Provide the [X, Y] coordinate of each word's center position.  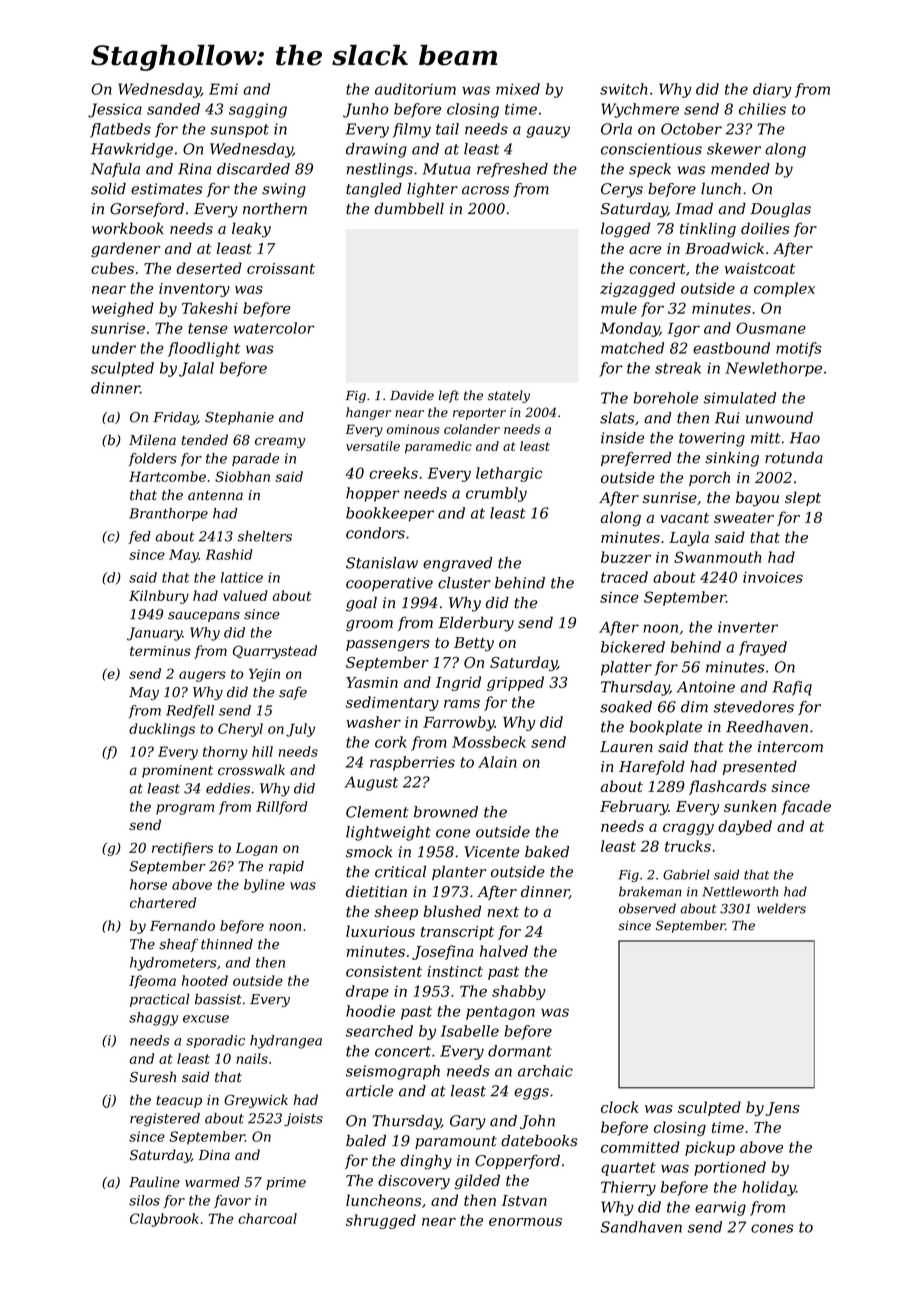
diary [772, 90]
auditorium [415, 89]
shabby [519, 992]
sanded [173, 109]
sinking [732, 459]
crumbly [496, 494]
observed [647, 908]
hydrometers [173, 964]
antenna [215, 495]
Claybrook [164, 1220]
